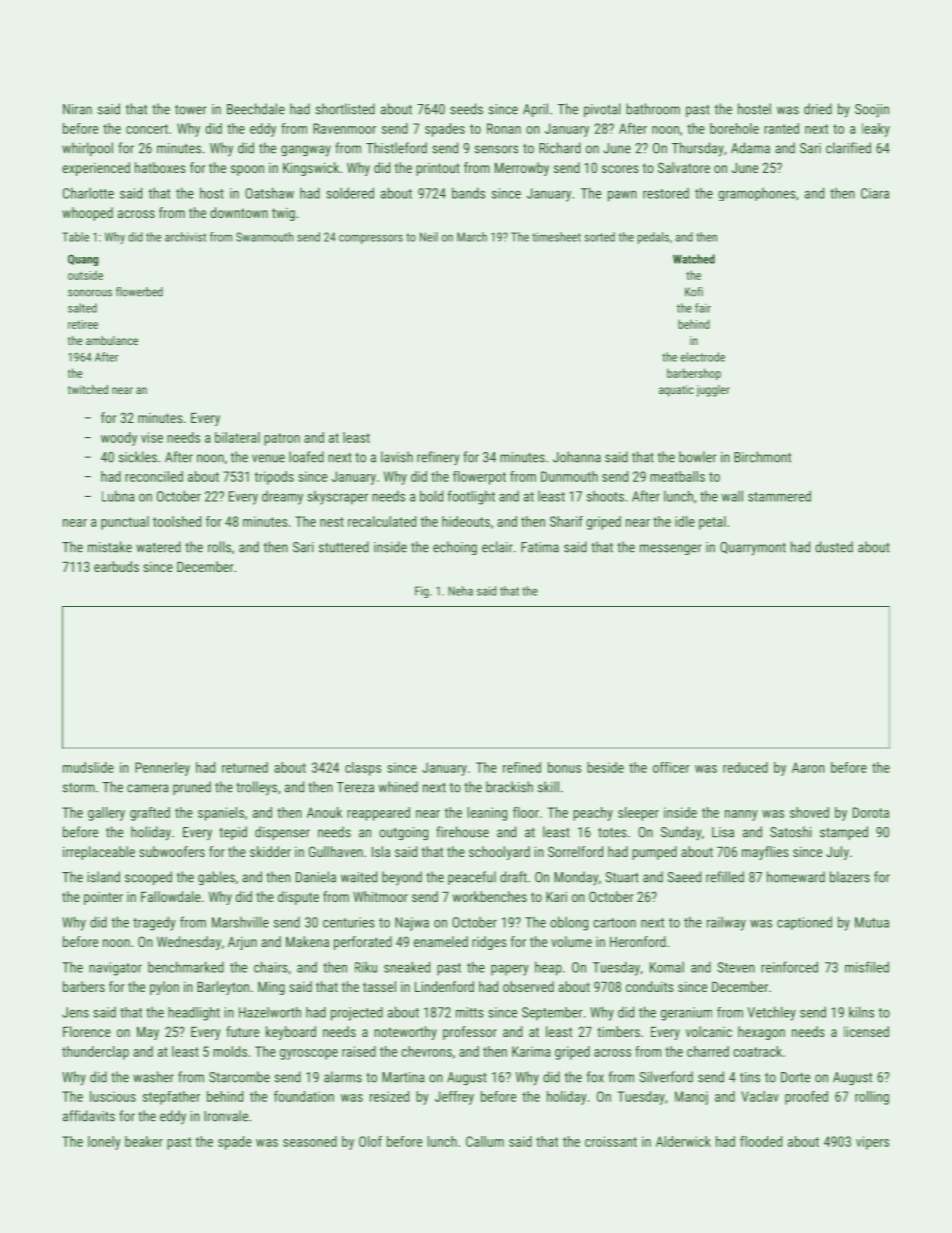  I want to click on Birchmont, so click(762, 457).
